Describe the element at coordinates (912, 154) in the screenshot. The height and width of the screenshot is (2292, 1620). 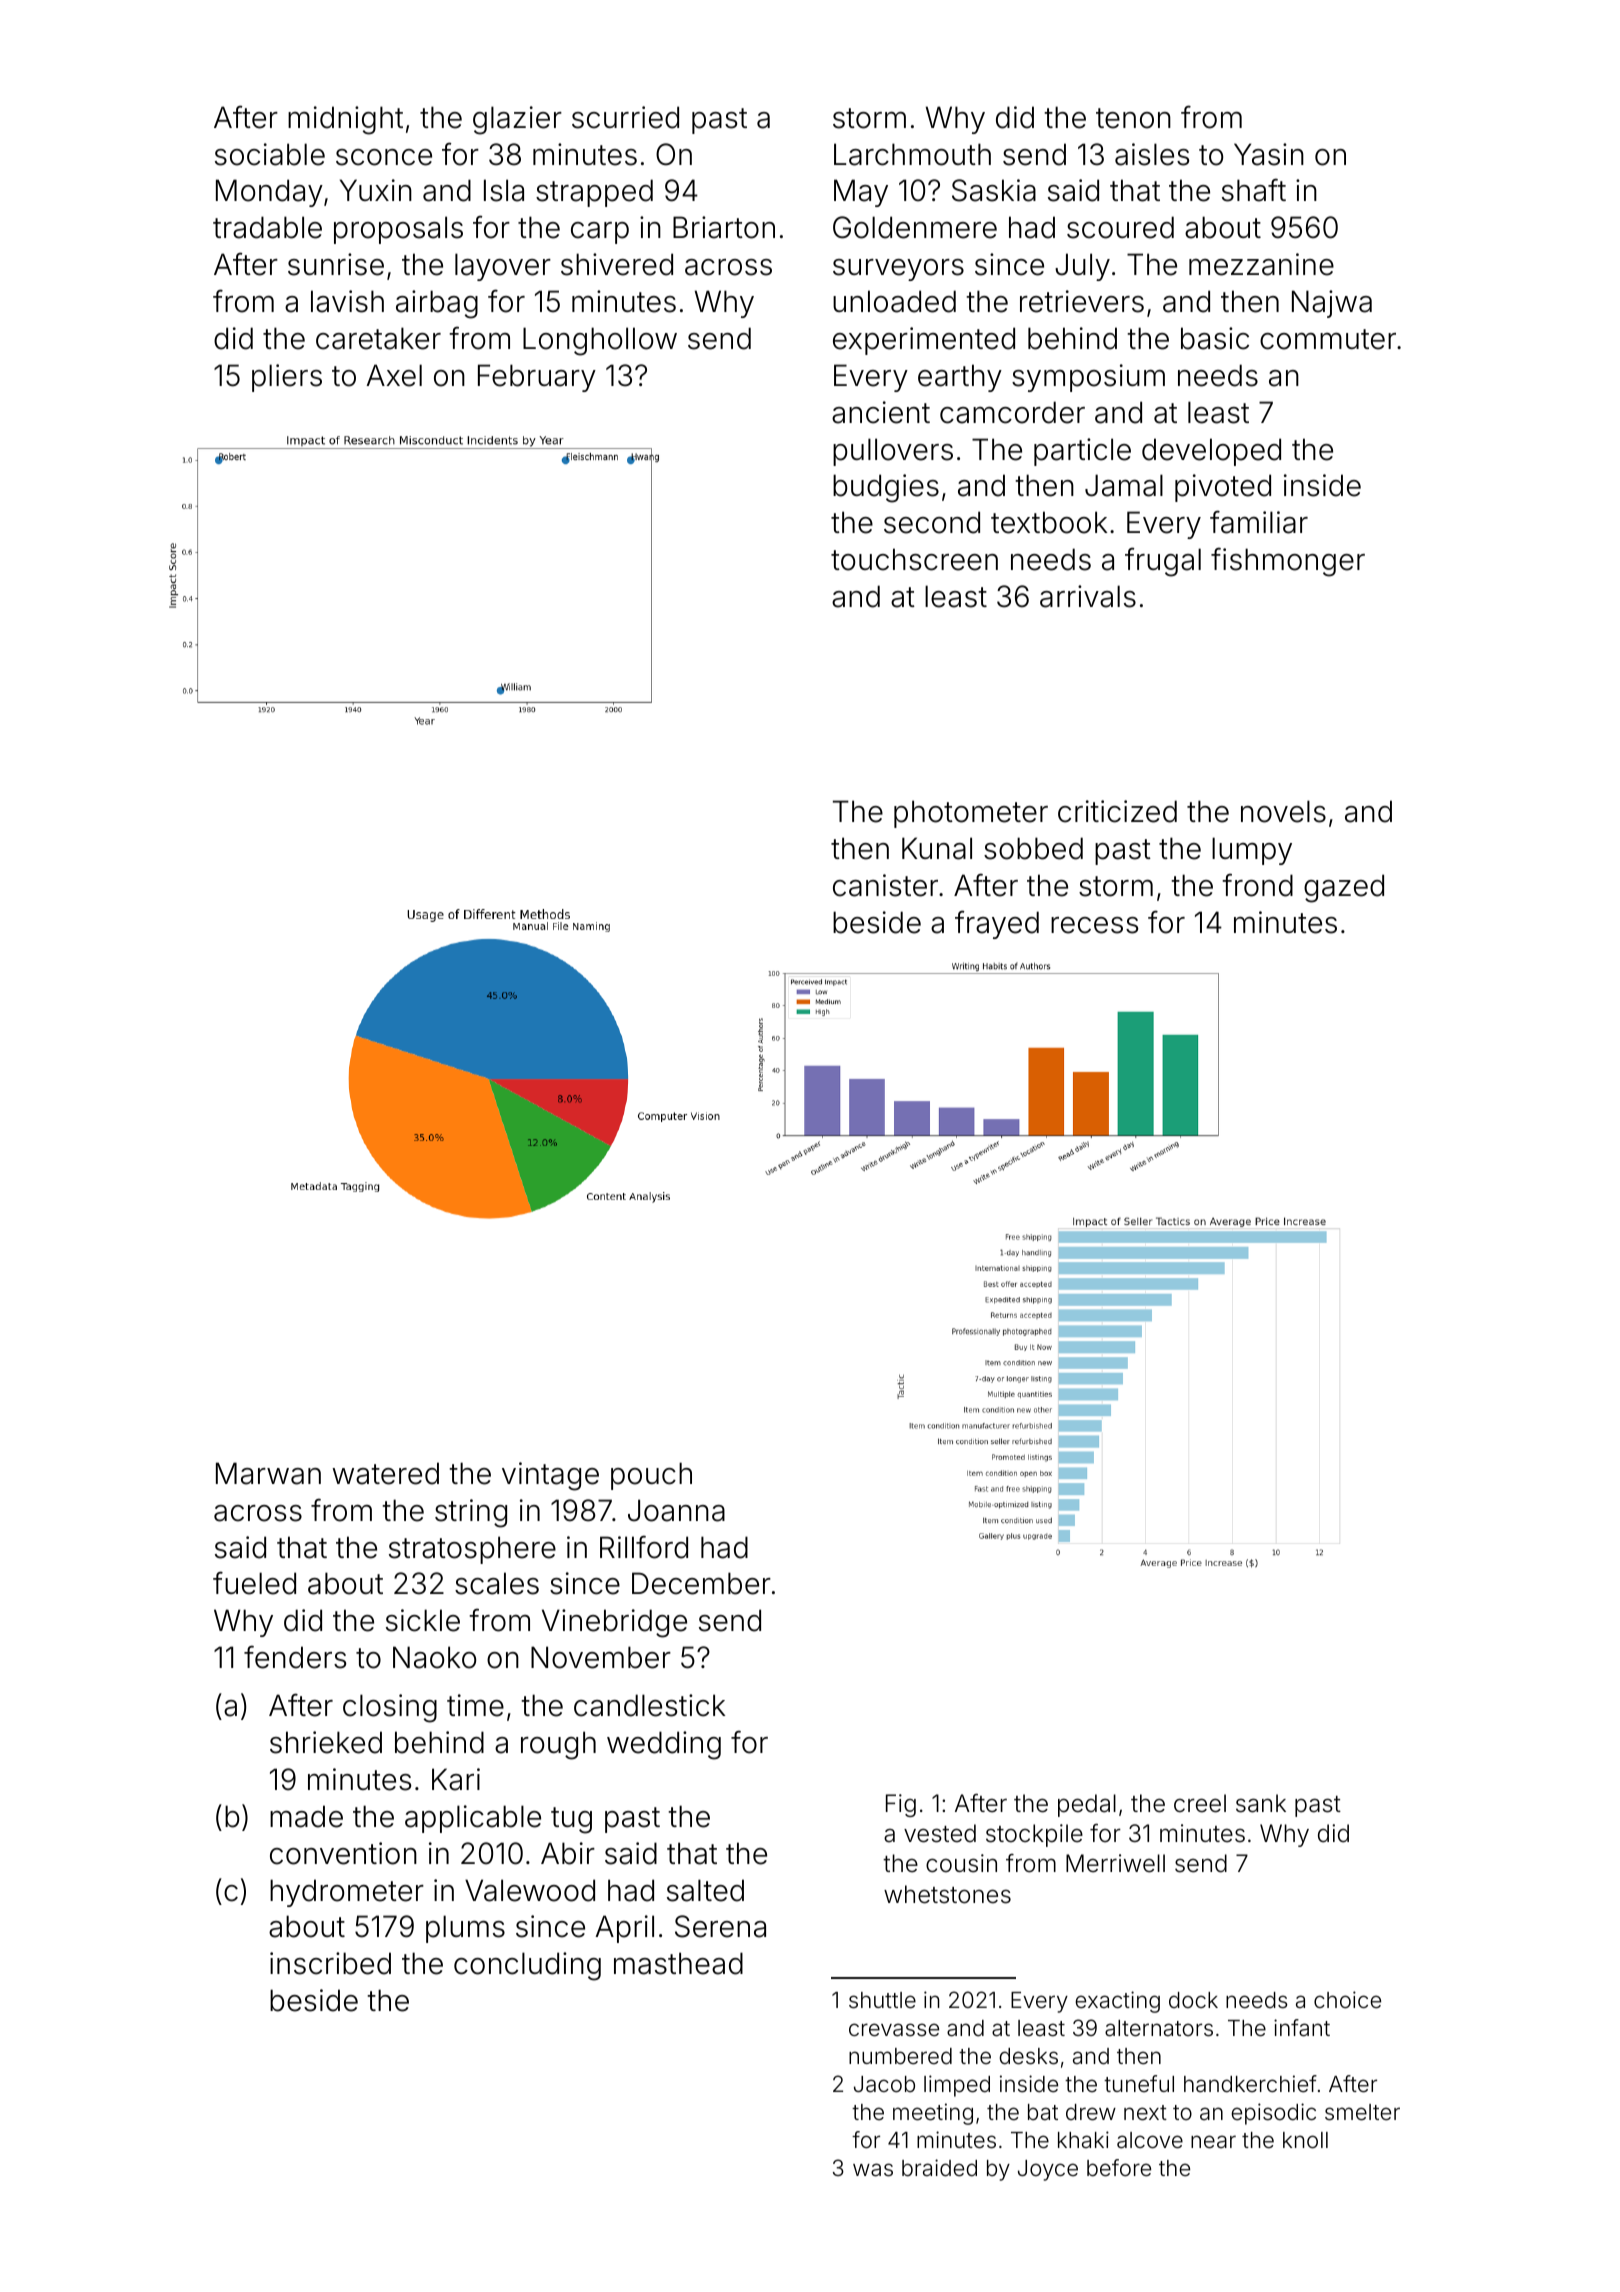
I see `Larchmouth` at that location.
